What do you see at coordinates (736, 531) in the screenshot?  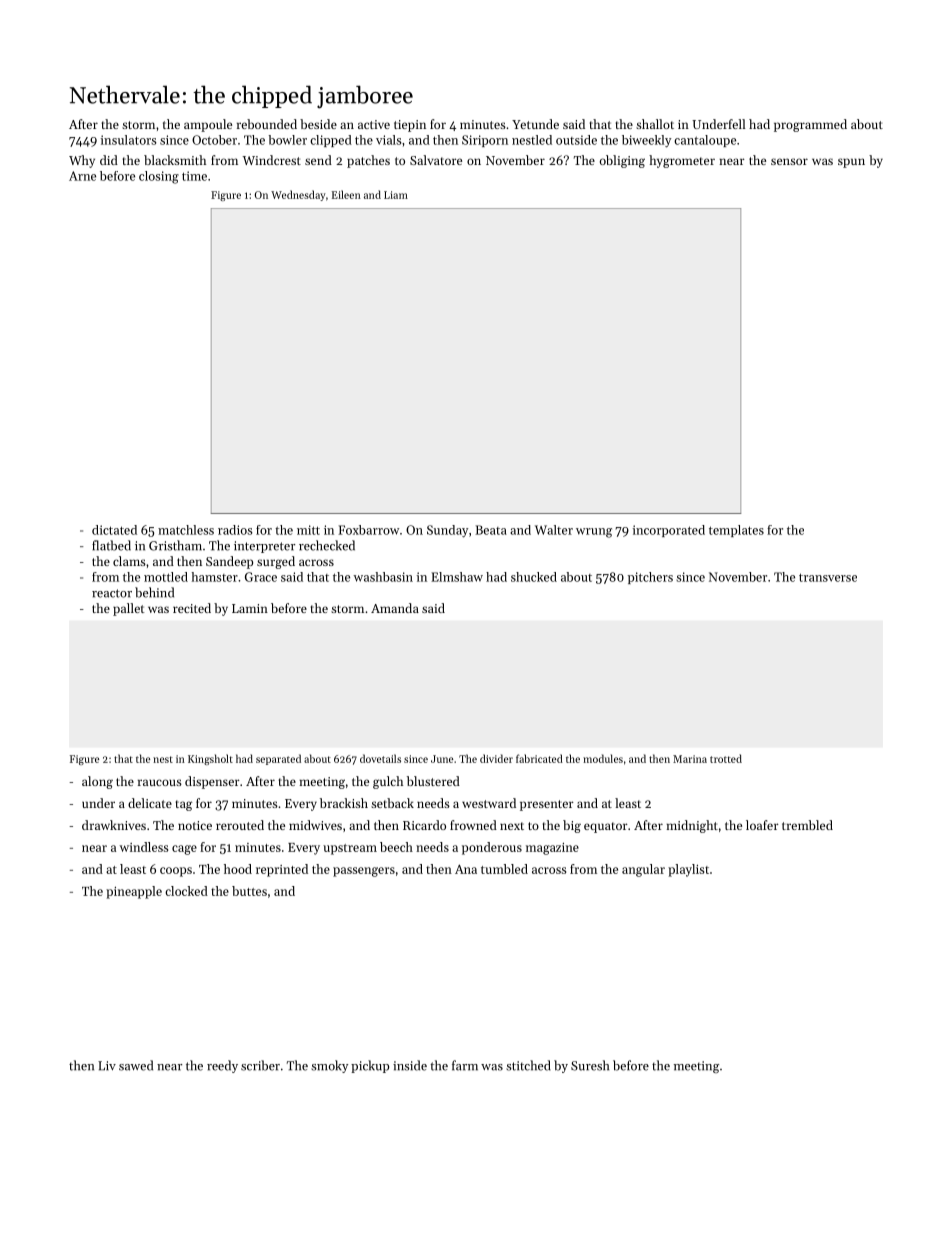 I see `templates` at bounding box center [736, 531].
